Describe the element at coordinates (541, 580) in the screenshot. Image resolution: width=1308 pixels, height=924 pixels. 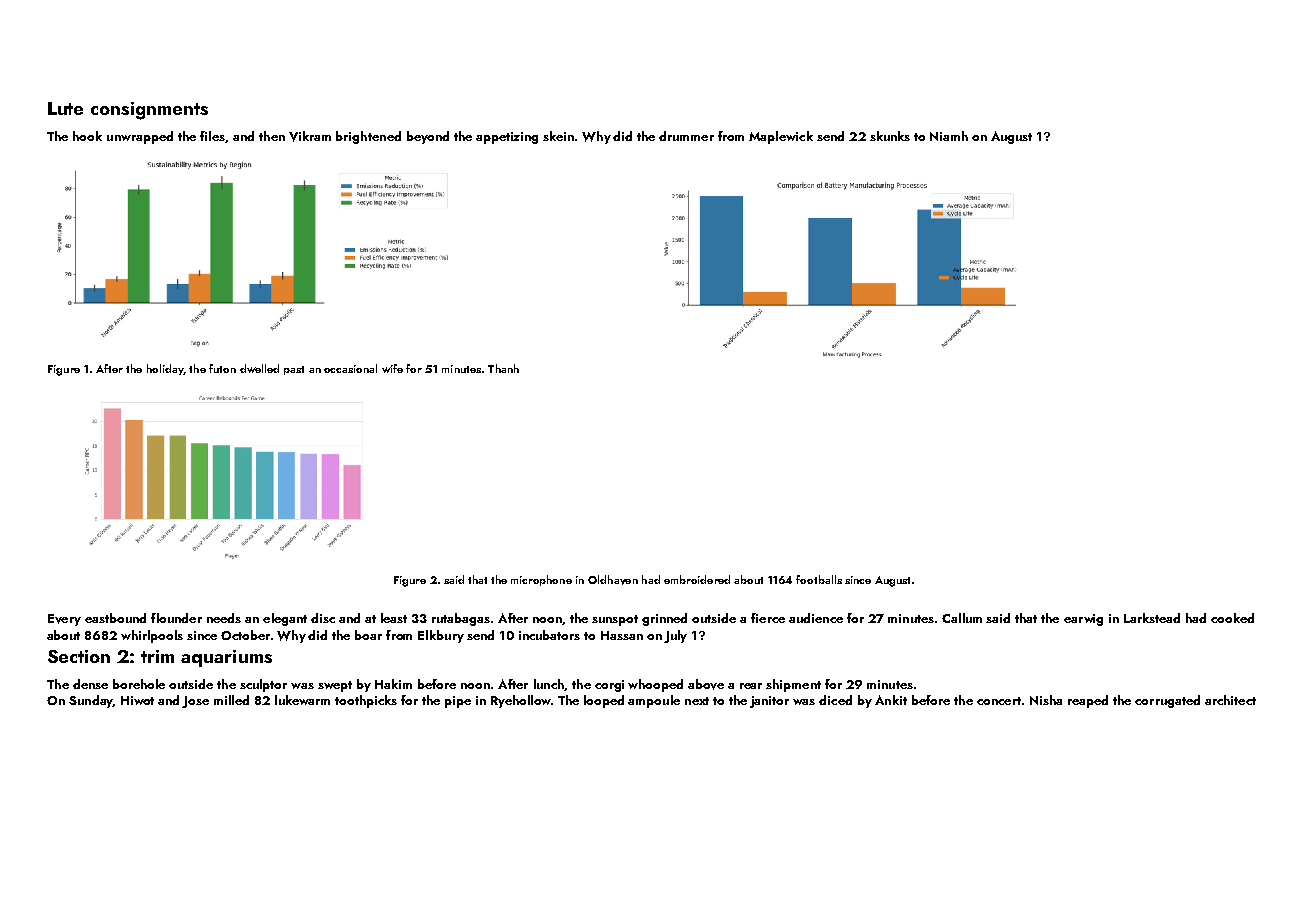
I see `microphone` at that location.
